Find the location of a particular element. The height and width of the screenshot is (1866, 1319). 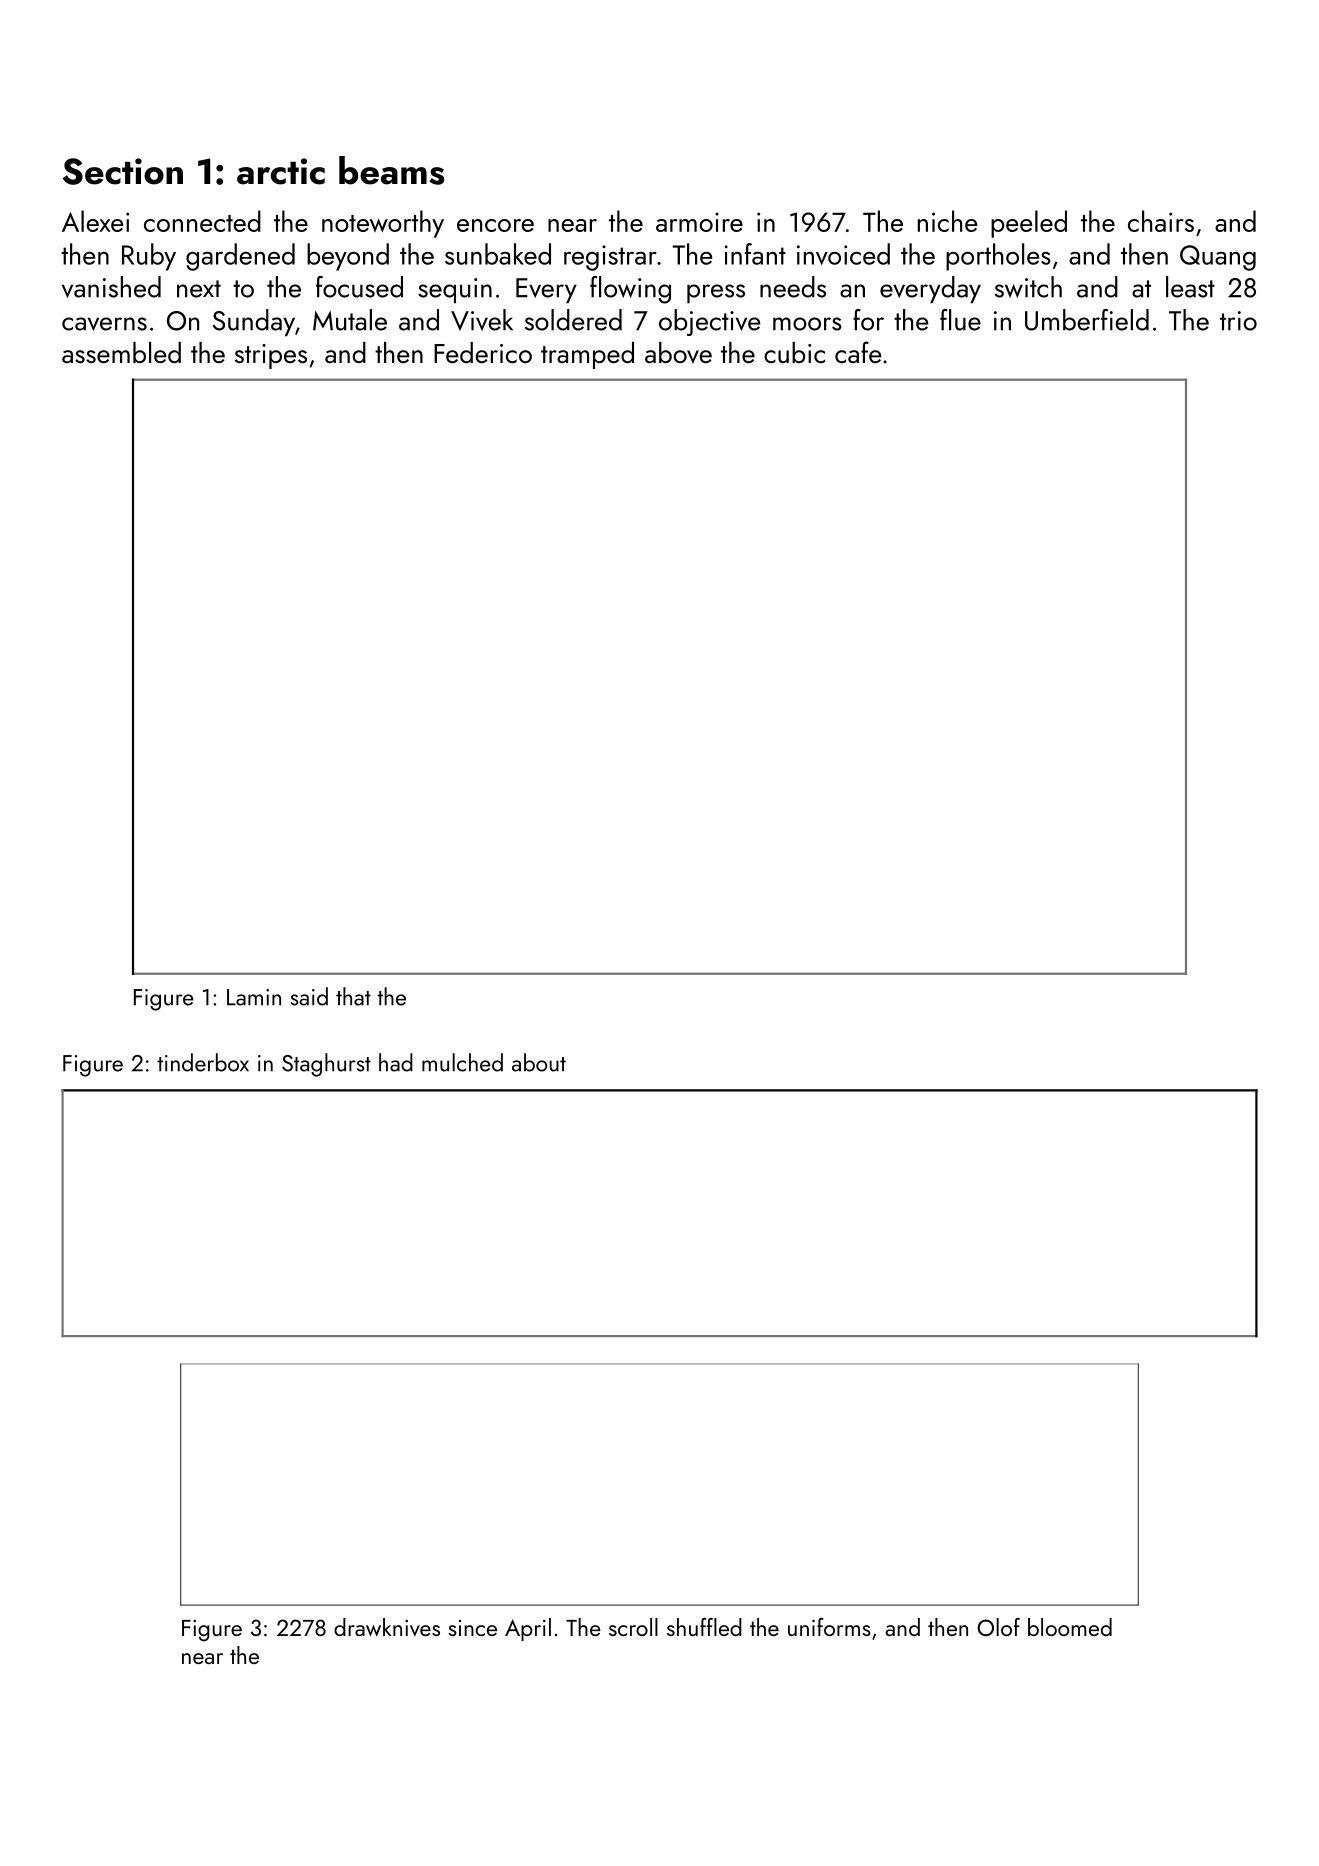

cubic is located at coordinates (794, 352).
